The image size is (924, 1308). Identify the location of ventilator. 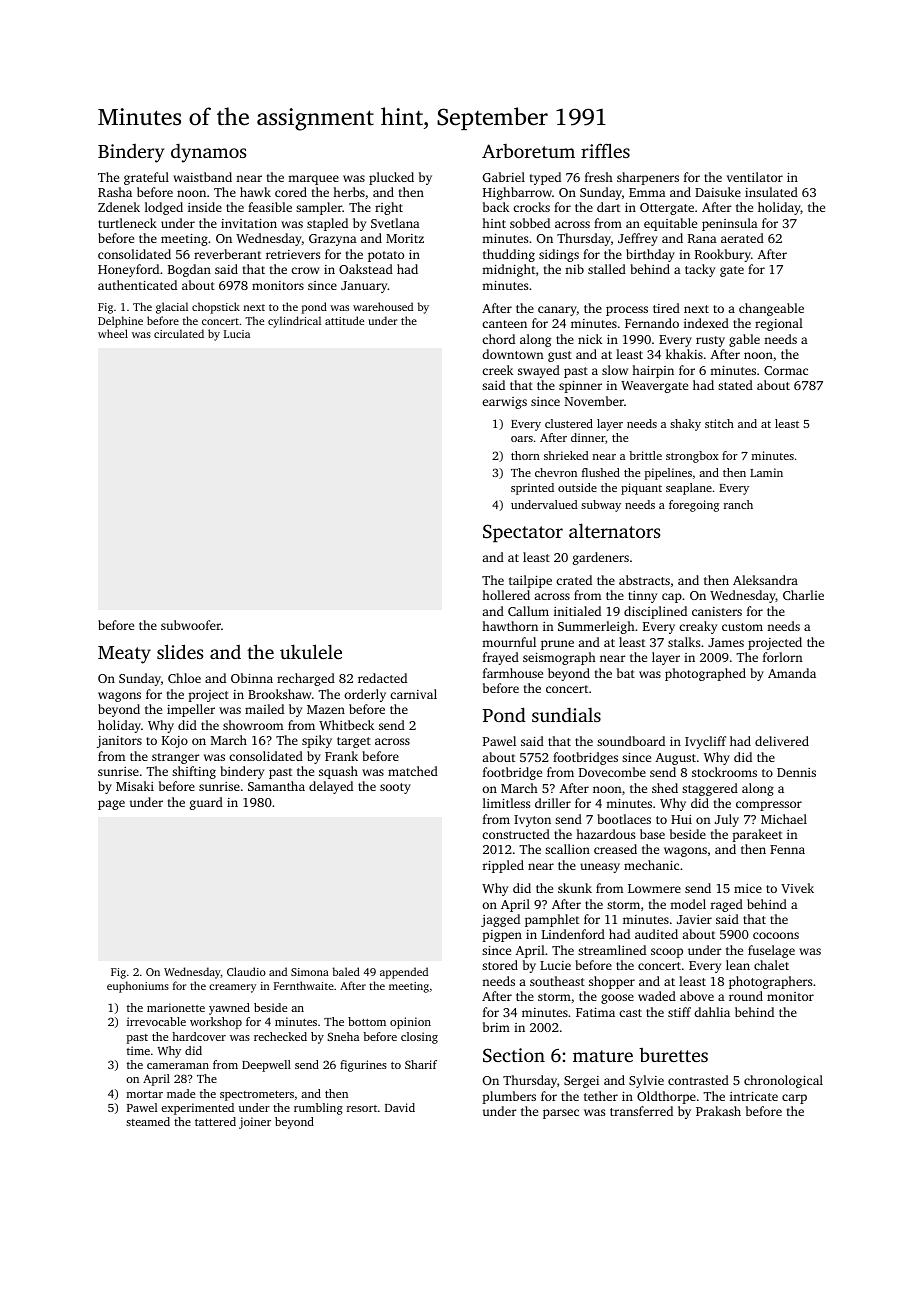
(755, 177).
